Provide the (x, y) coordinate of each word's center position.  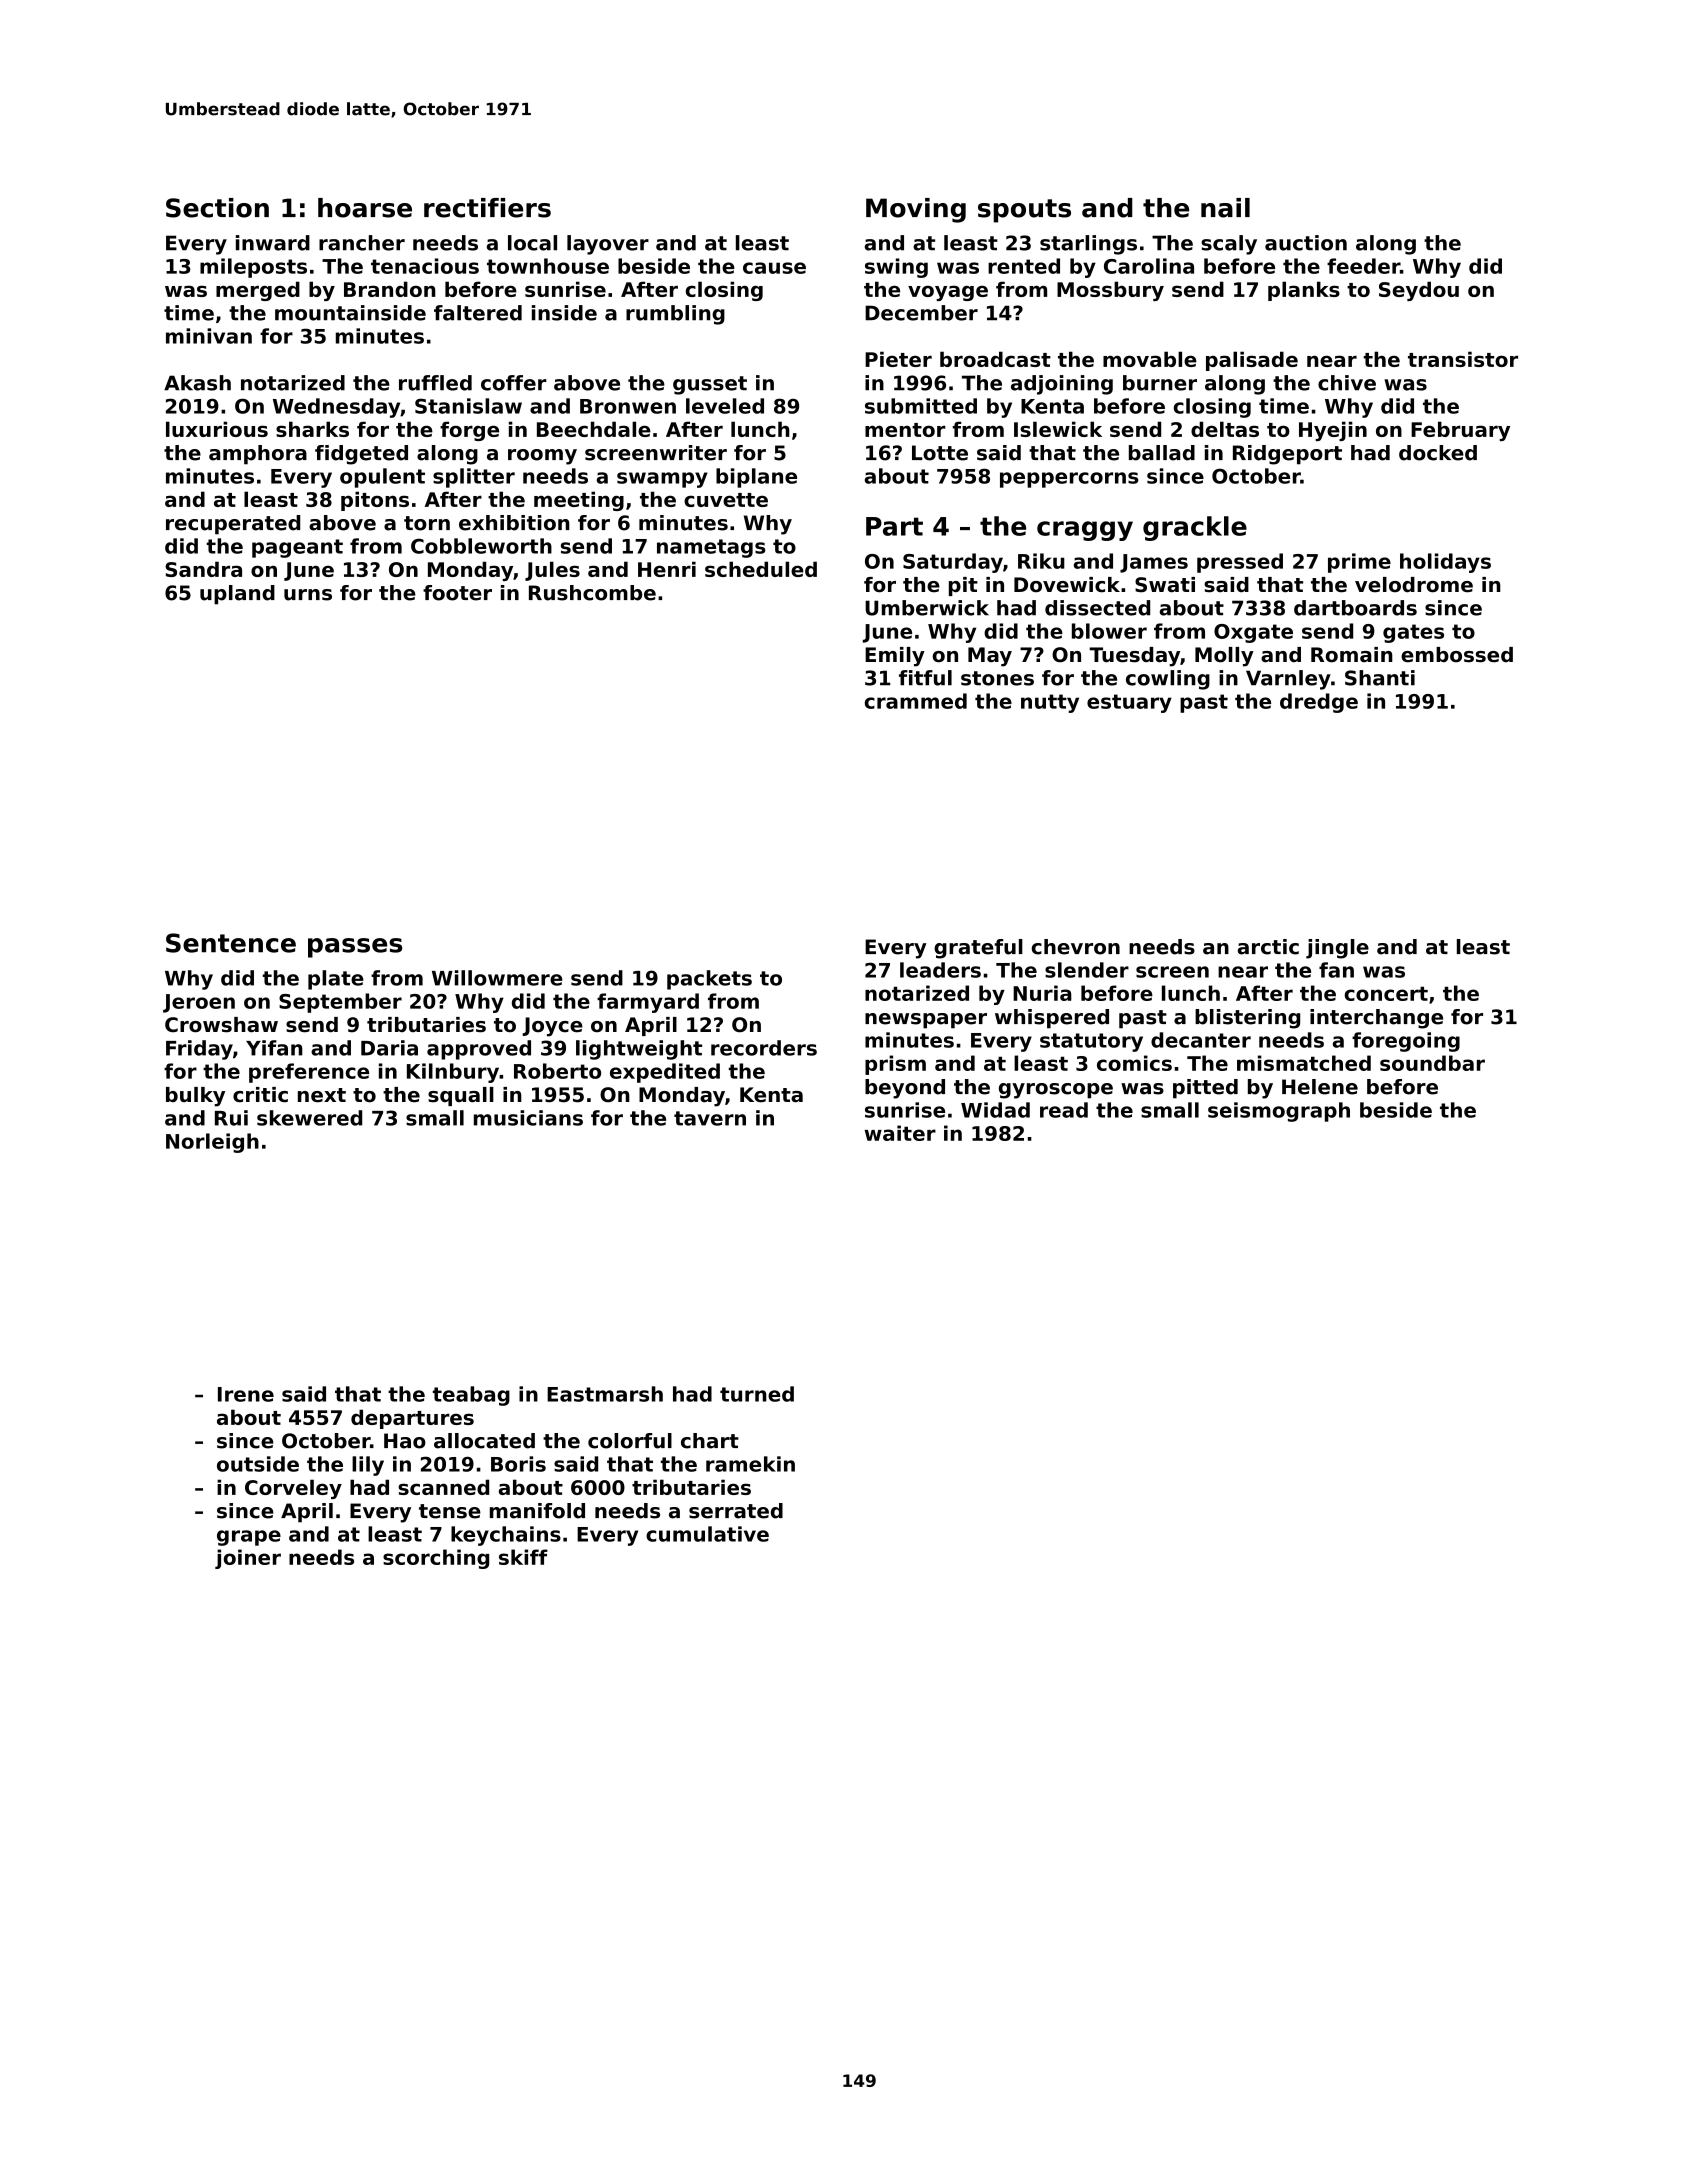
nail (1225, 208)
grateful (978, 949)
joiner (248, 1559)
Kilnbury (453, 1073)
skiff (523, 1557)
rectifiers (487, 208)
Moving (916, 210)
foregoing (1406, 1042)
